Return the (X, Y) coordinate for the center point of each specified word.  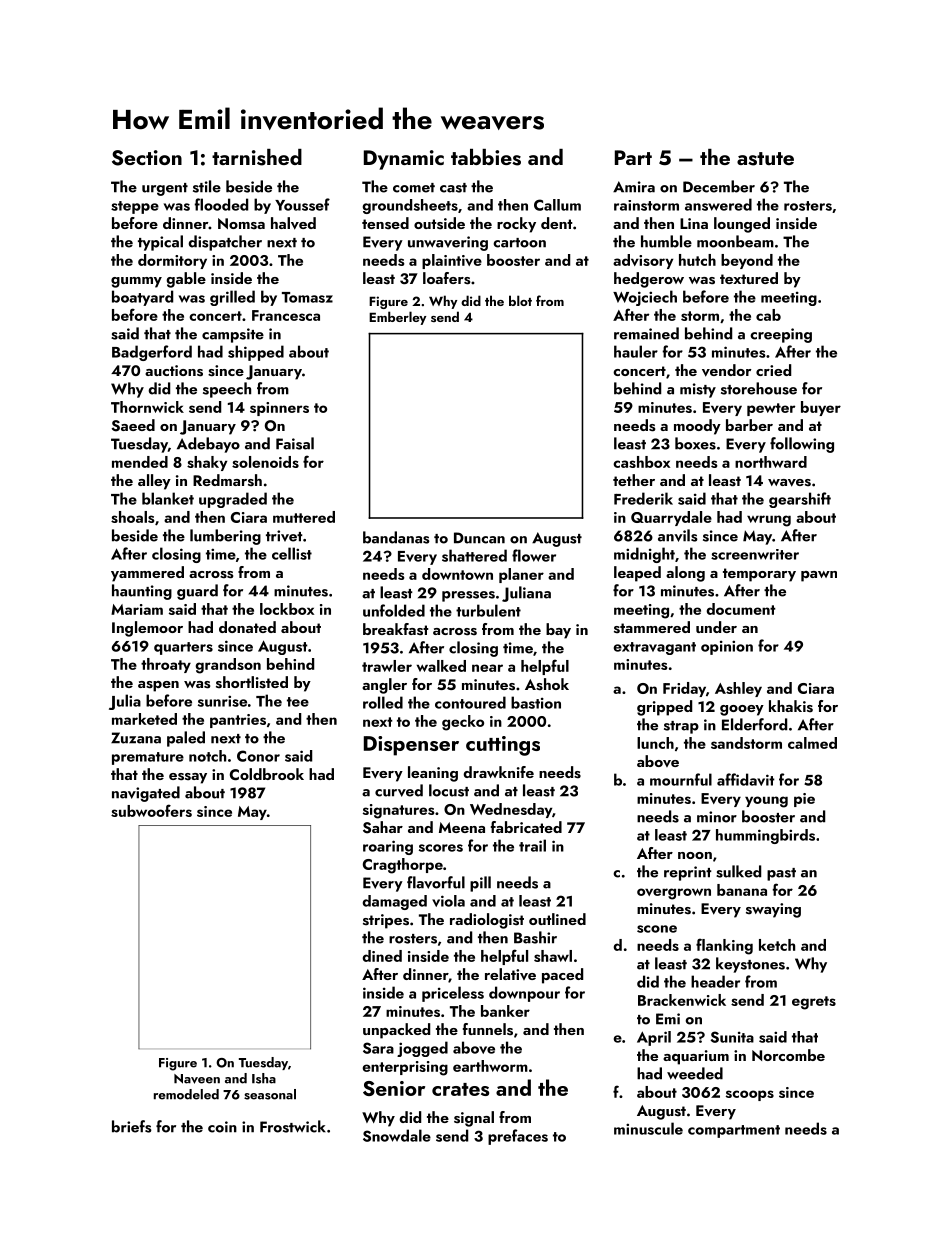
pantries (238, 721)
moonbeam (735, 241)
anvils (678, 535)
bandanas (396, 537)
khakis (791, 706)
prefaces (518, 1137)
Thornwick (147, 407)
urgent (165, 189)
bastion (536, 702)
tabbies (486, 157)
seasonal (270, 1094)
